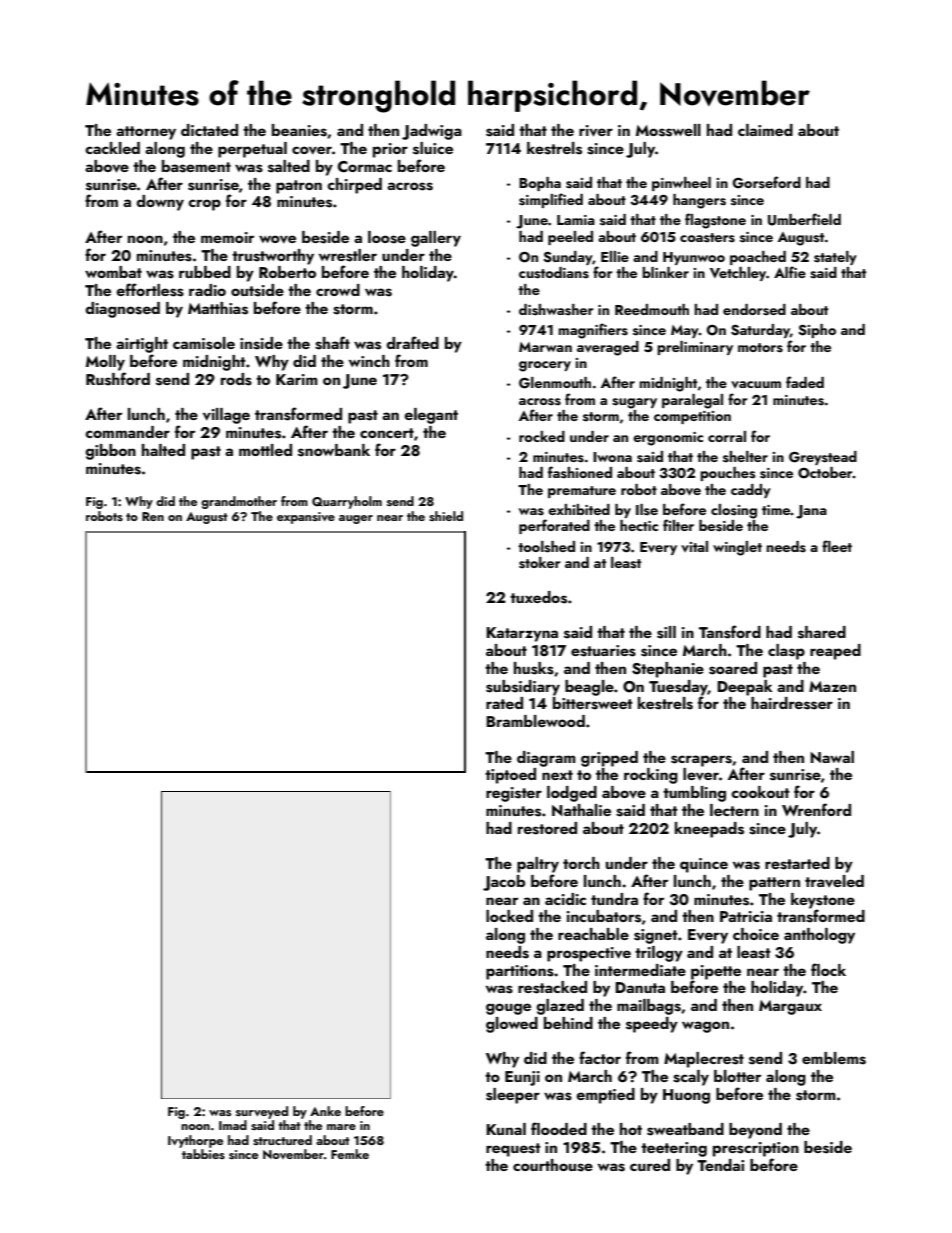  Describe the element at coordinates (704, 1060) in the page. I see `Maplecrest` at that location.
